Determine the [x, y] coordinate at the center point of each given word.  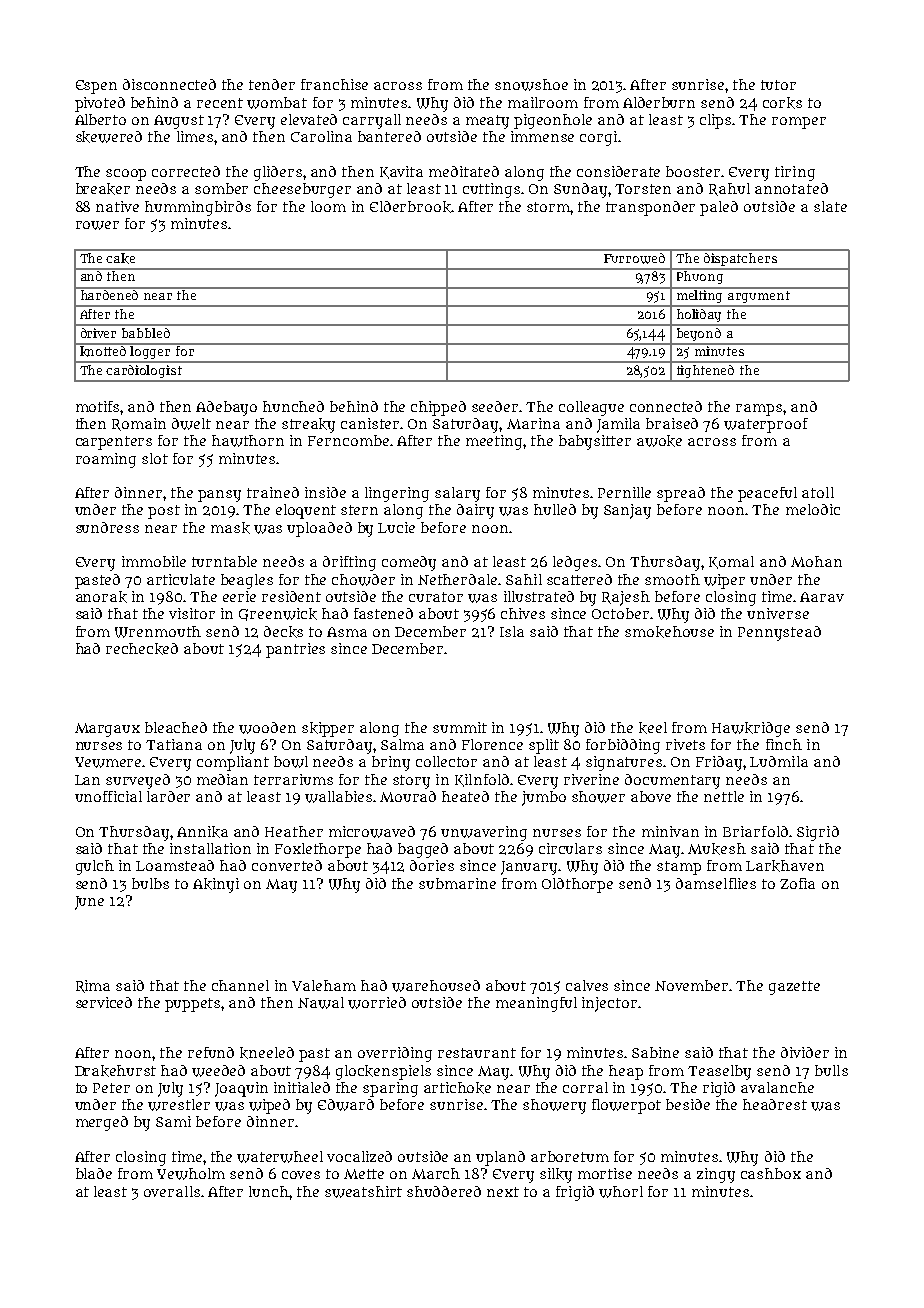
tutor [778, 85]
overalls [172, 1191]
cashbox [771, 1173]
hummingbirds [198, 208]
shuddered [444, 1191]
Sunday [580, 190]
